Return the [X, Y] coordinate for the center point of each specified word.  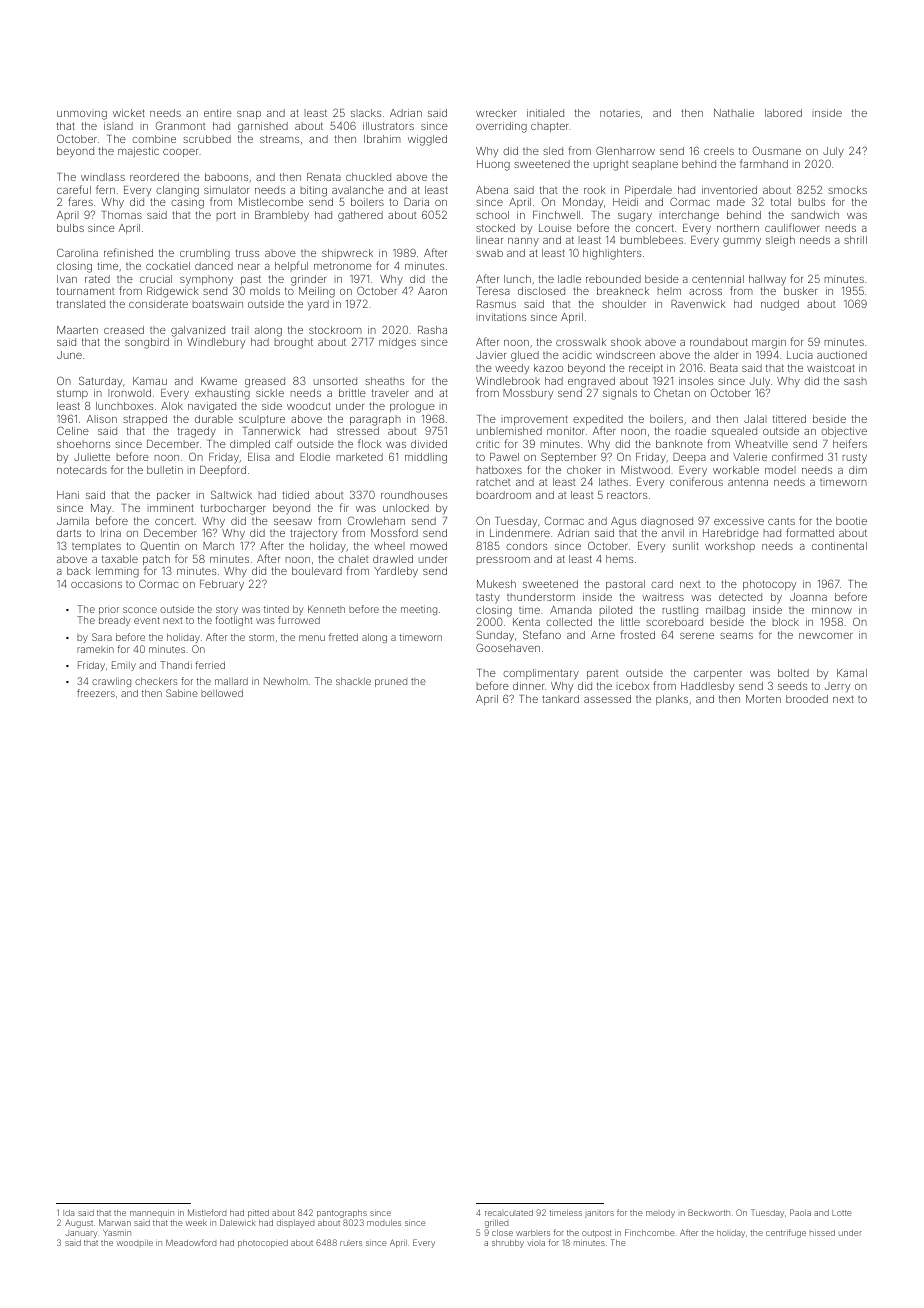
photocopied [263, 1244]
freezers [96, 693]
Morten [763, 699]
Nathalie [734, 113]
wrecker [496, 113]
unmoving [82, 115]
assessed [607, 699]
